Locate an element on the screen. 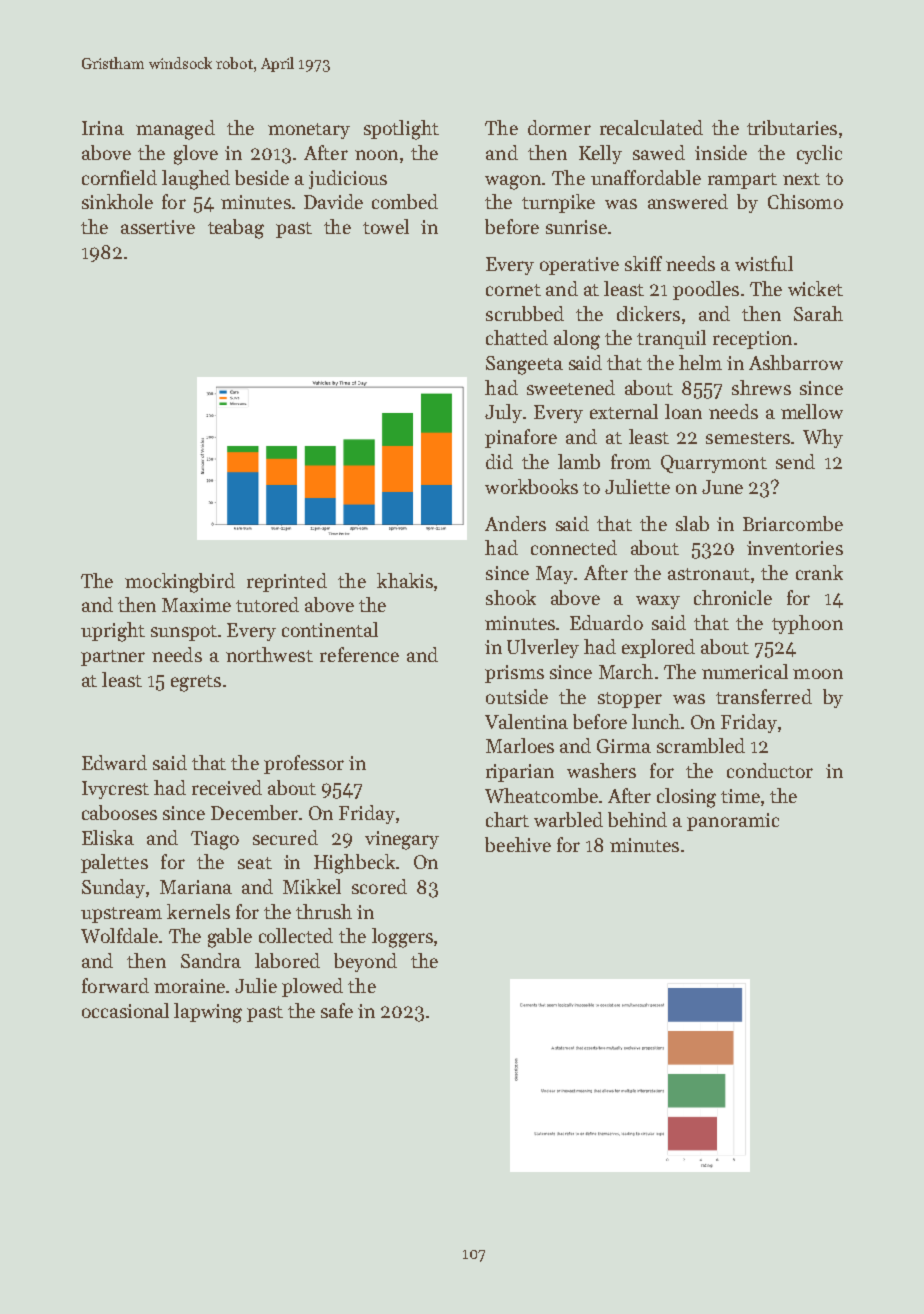 The image size is (924, 1314). shook is located at coordinates (511, 597).
